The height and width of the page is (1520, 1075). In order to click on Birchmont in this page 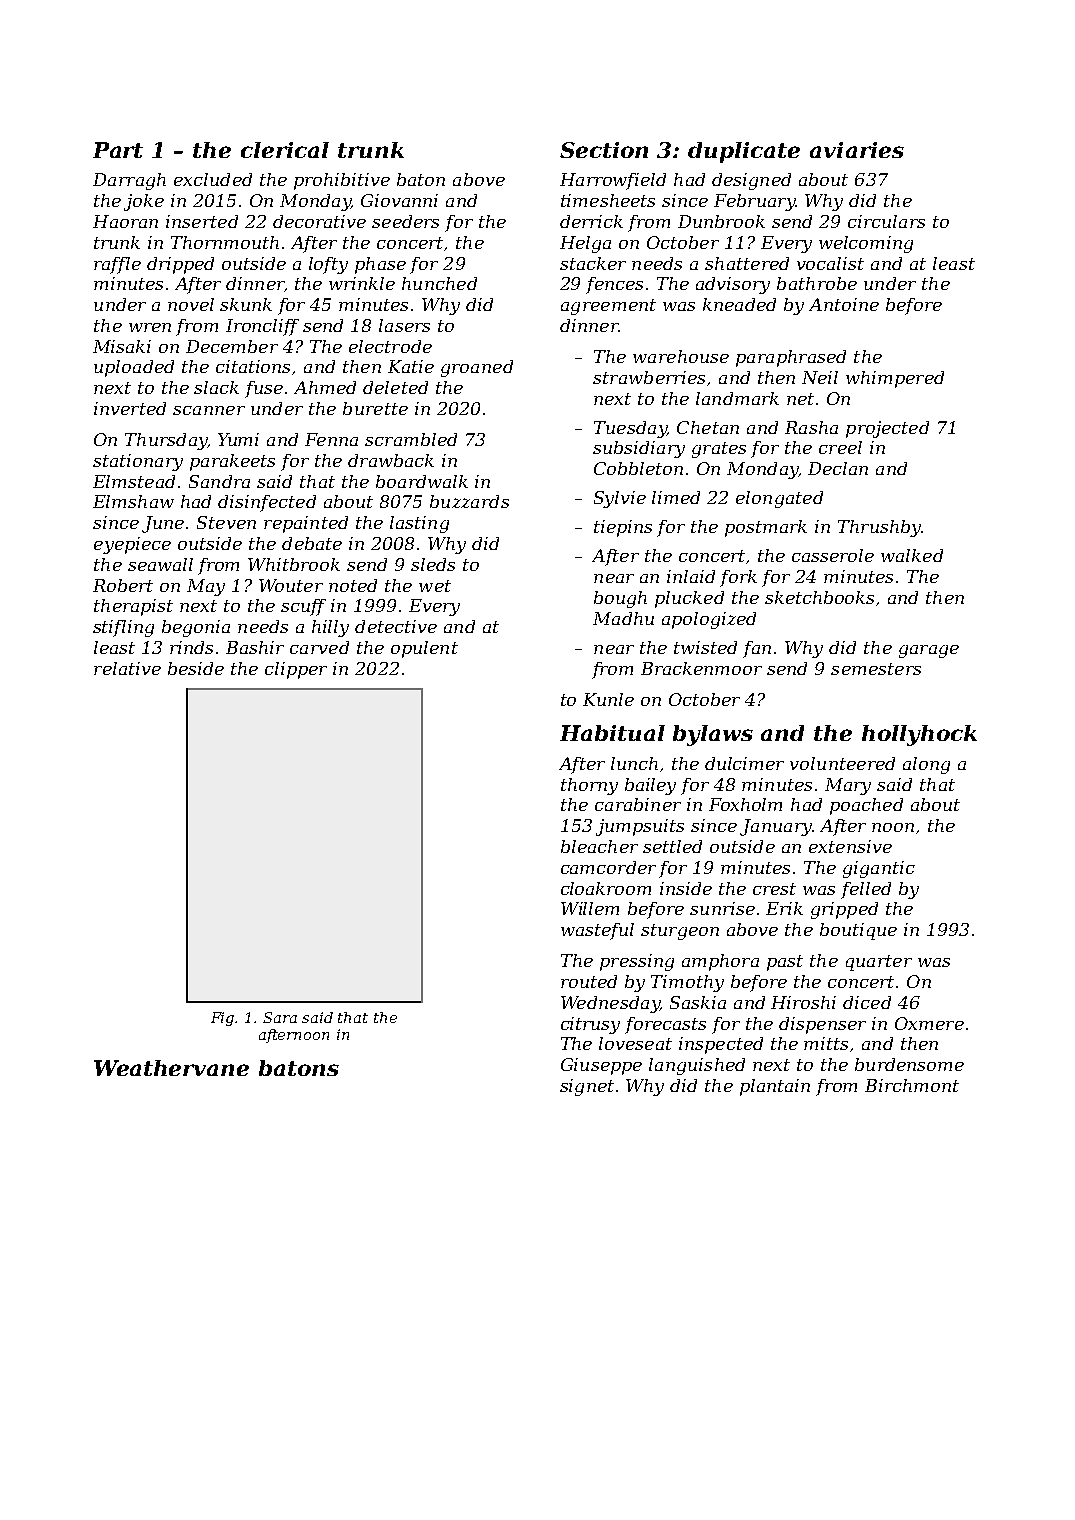, I will do `click(912, 1085)`.
